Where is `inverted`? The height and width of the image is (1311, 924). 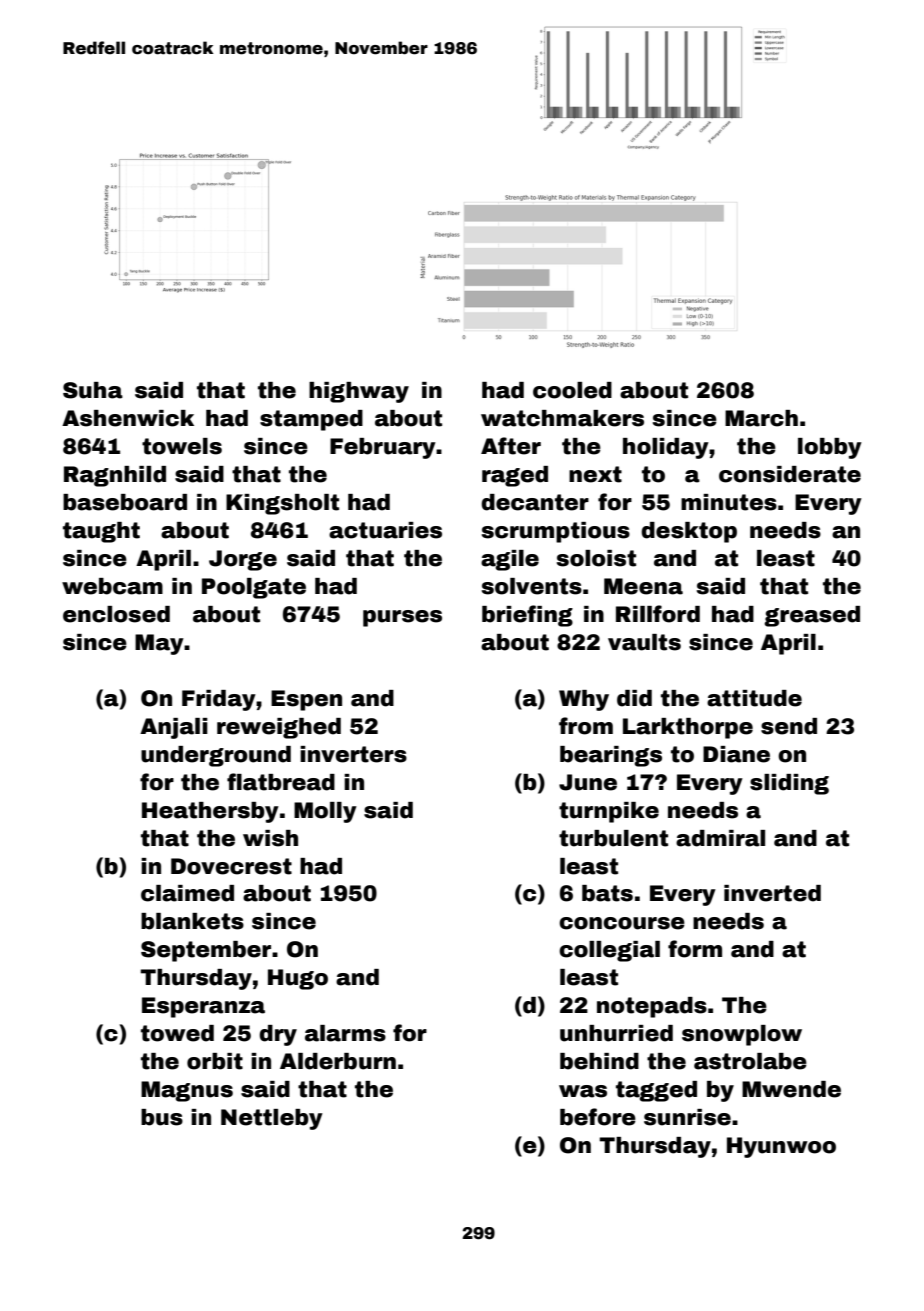 inverted is located at coordinates (772, 893).
